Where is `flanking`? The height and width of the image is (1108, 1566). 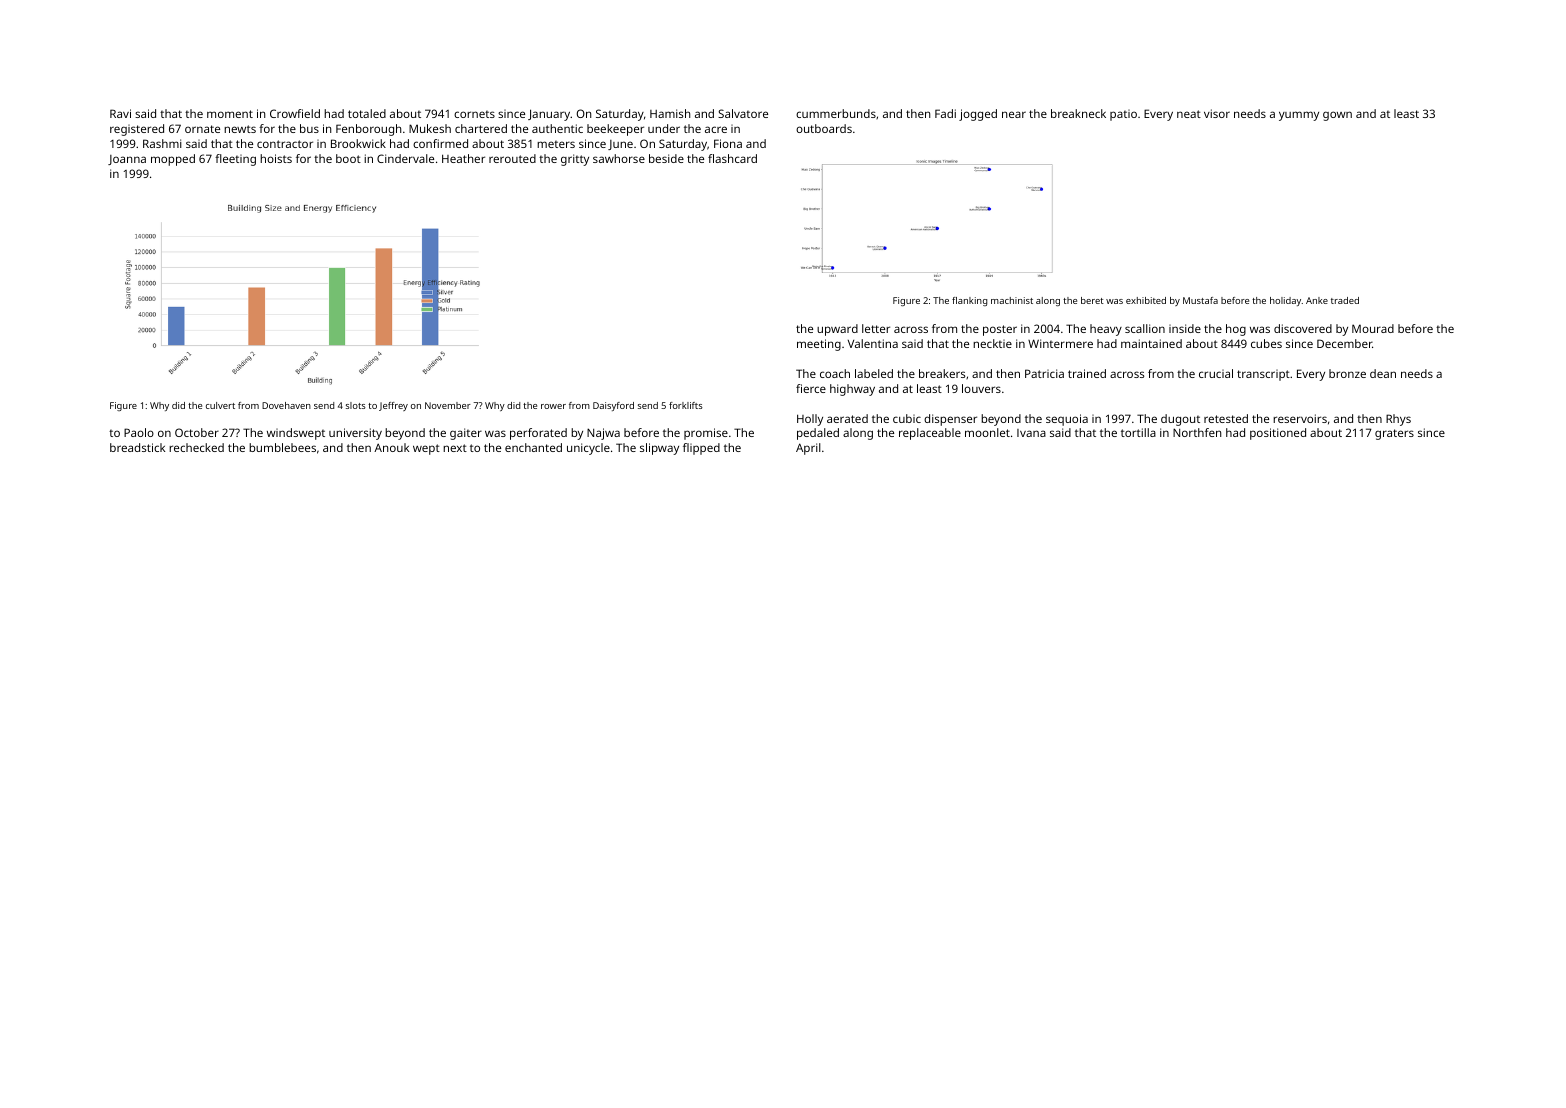 flanking is located at coordinates (969, 301).
